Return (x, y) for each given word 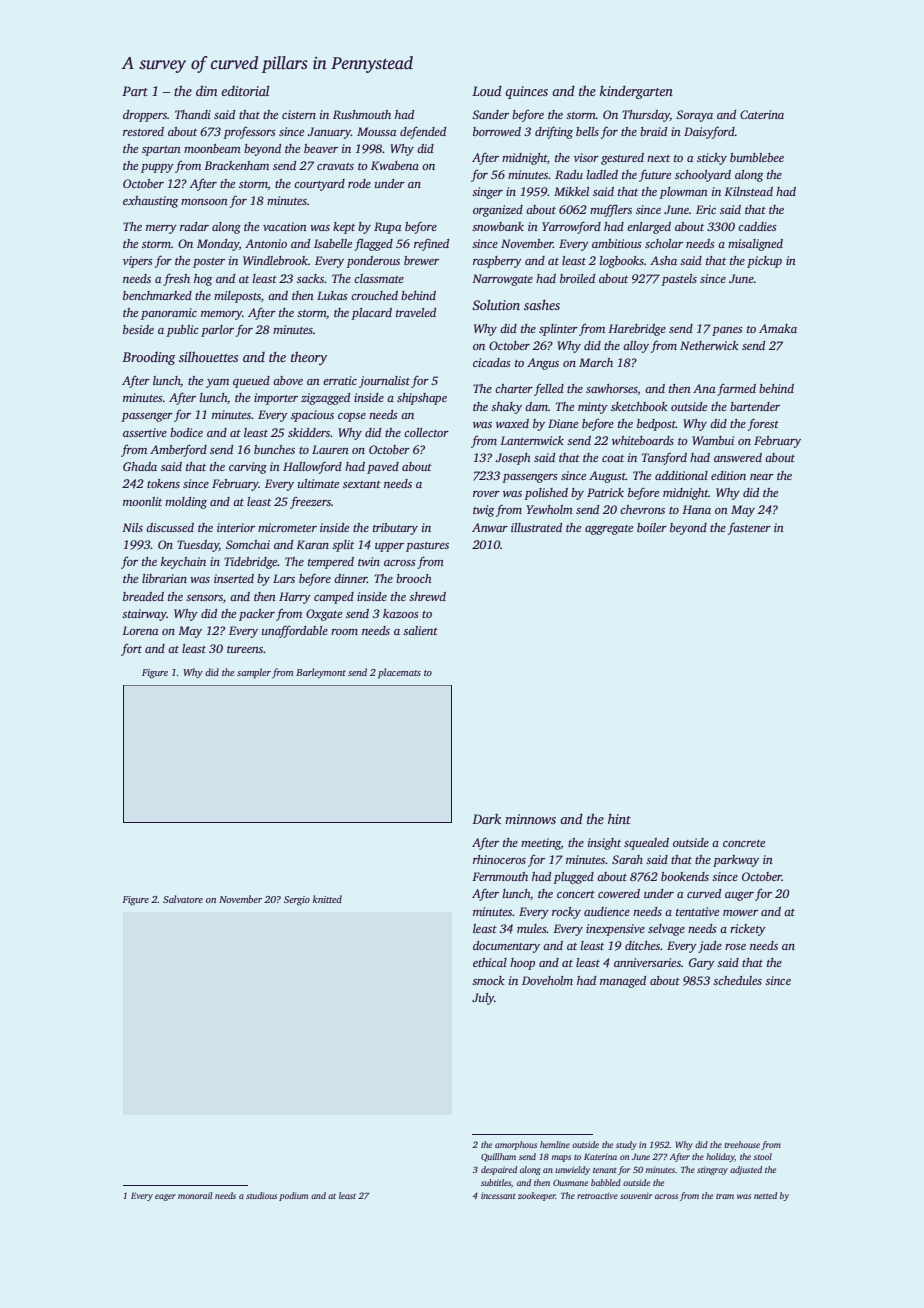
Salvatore (183, 899)
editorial (245, 90)
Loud (487, 90)
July (483, 999)
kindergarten (636, 92)
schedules (737, 980)
